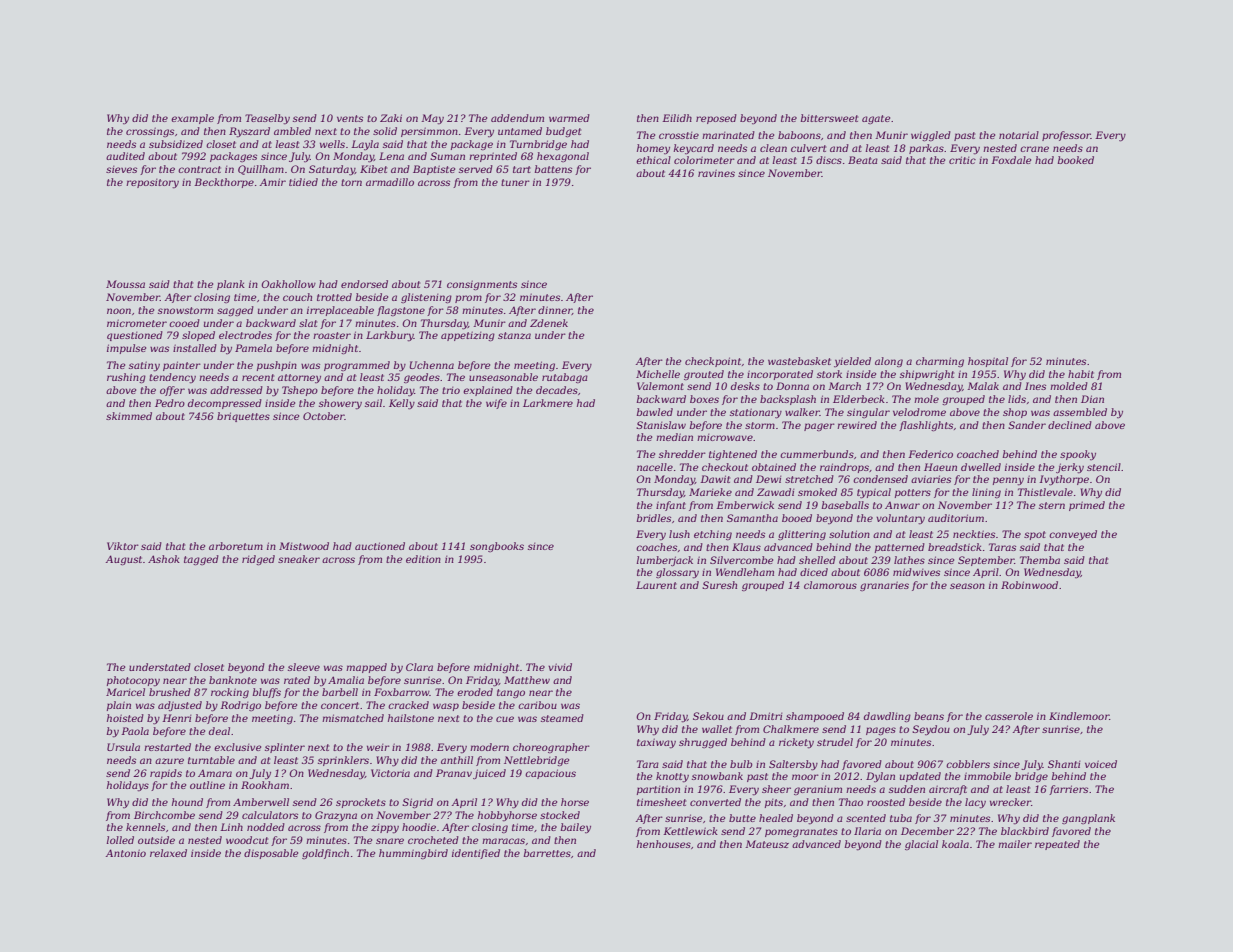  I want to click on critic, so click(962, 160).
